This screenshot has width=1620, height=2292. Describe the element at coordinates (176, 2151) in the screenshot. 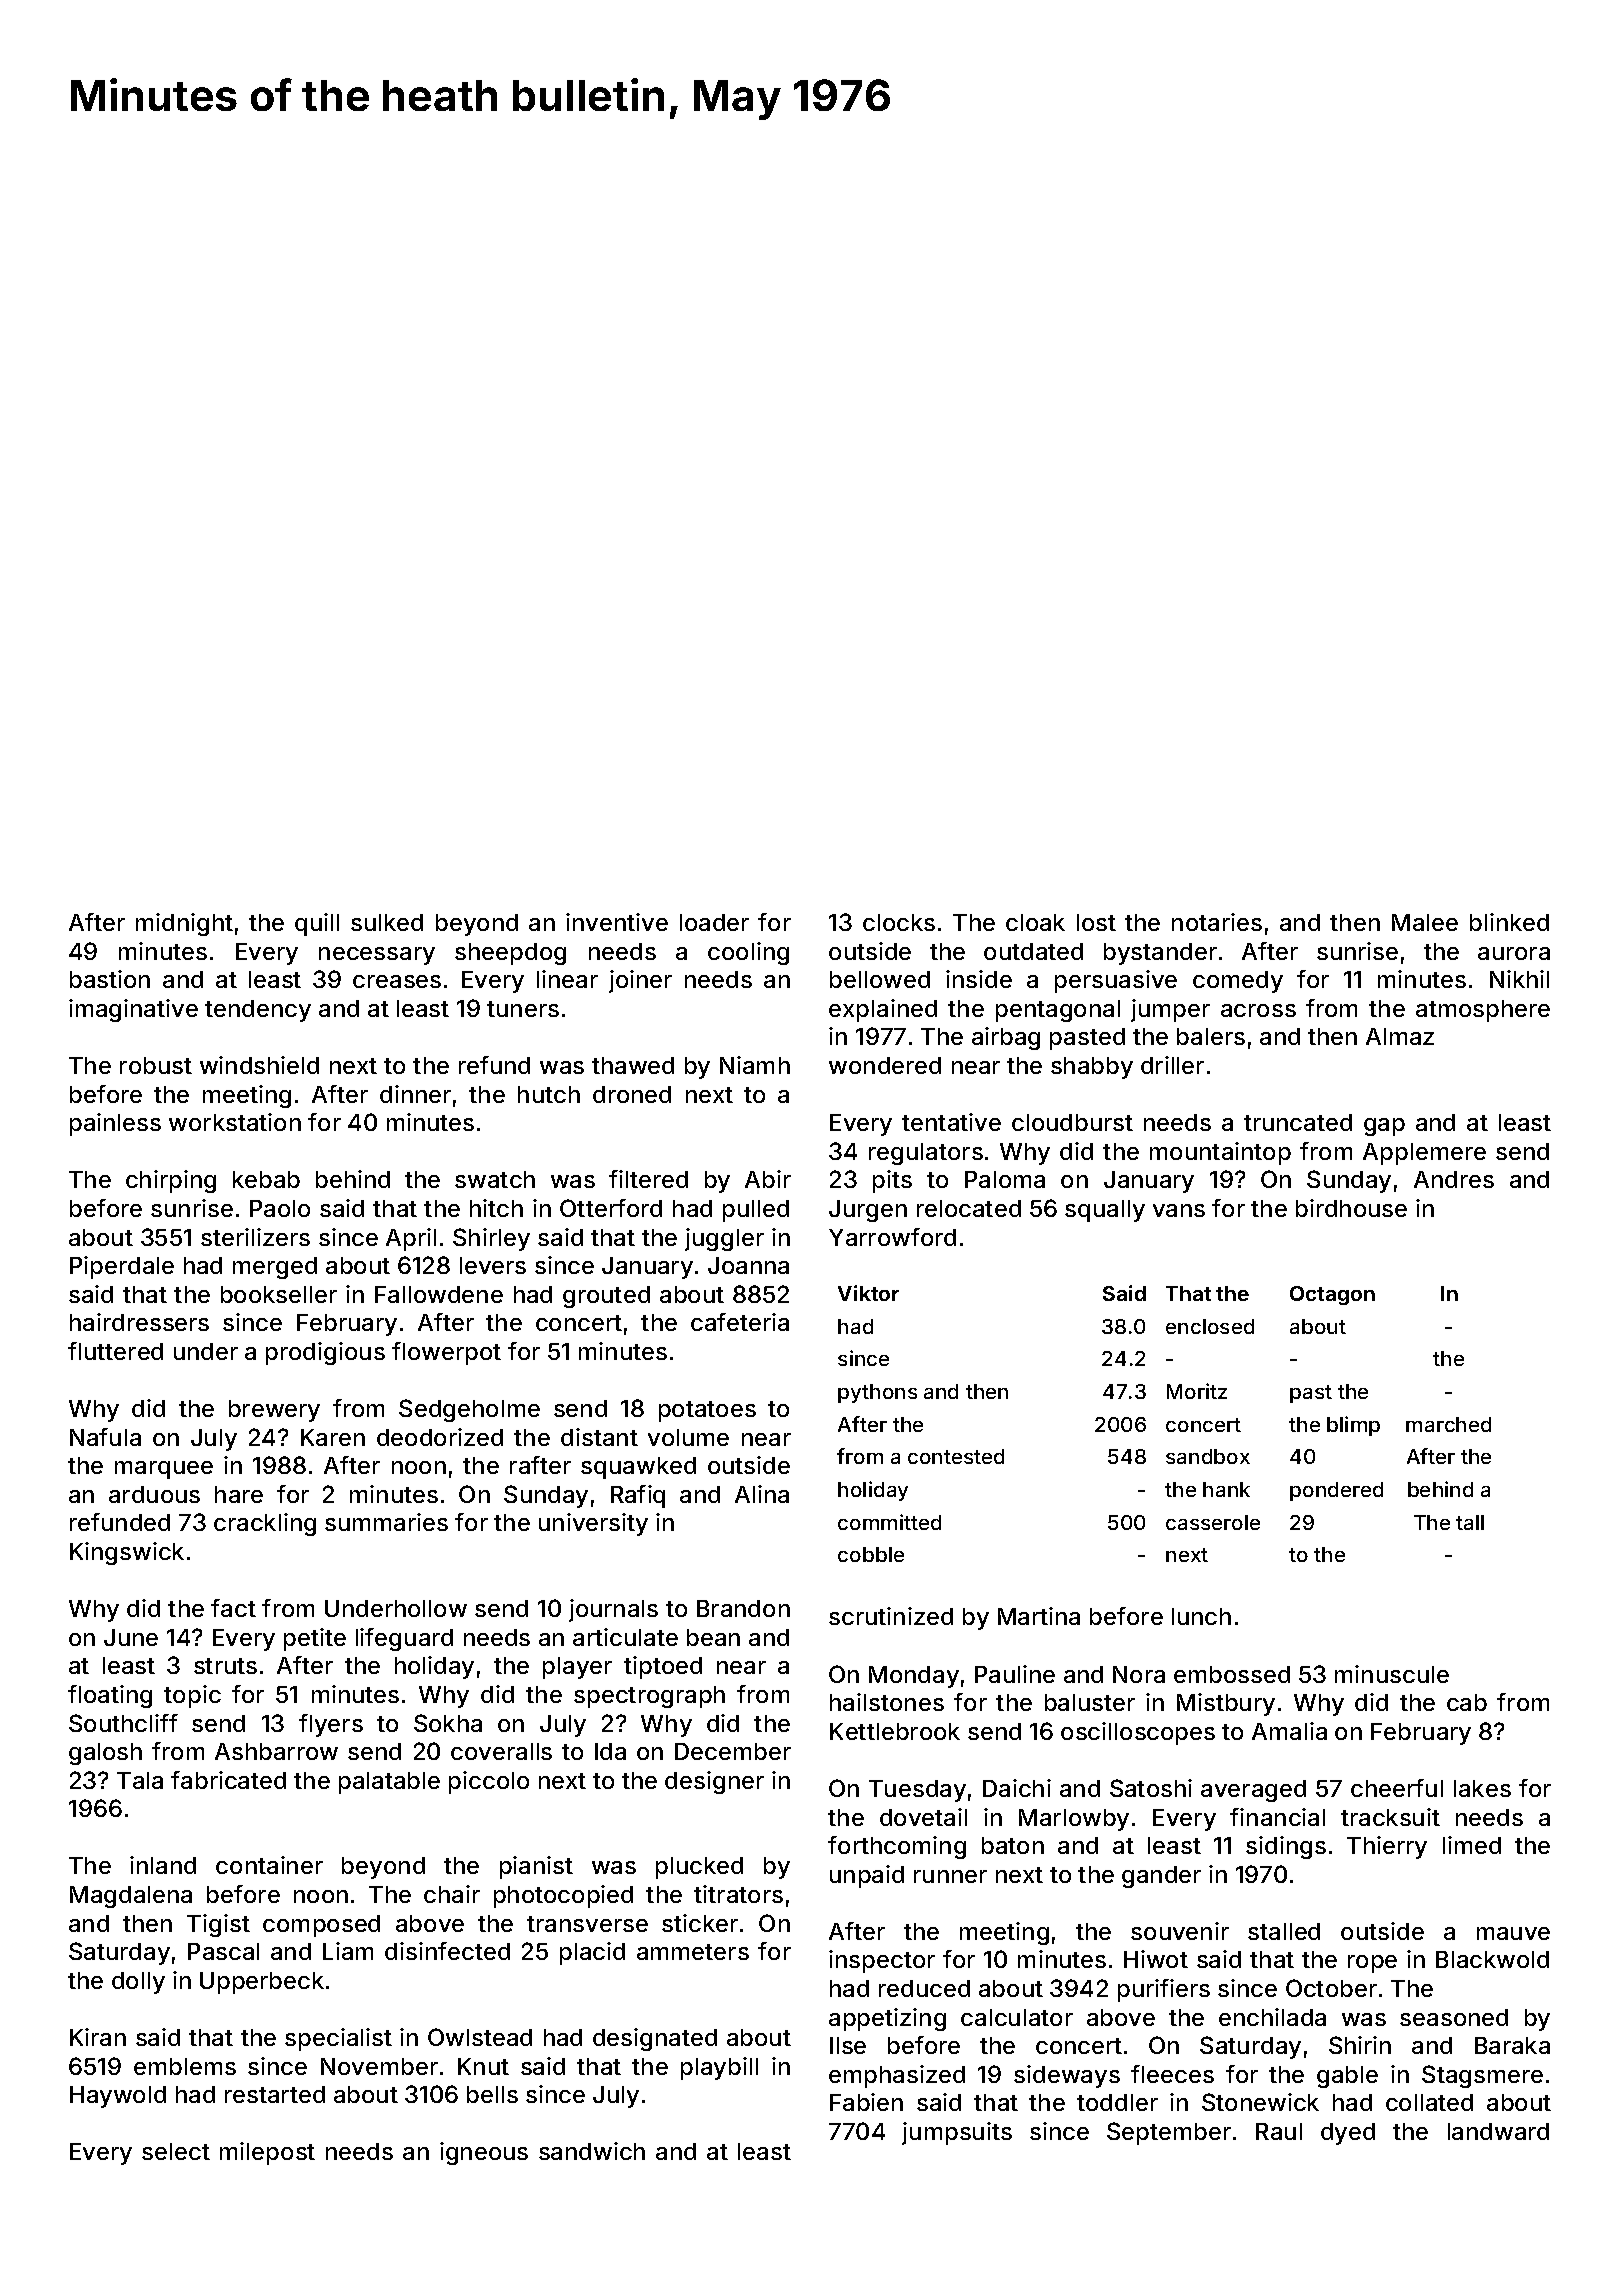

I see `select` at that location.
